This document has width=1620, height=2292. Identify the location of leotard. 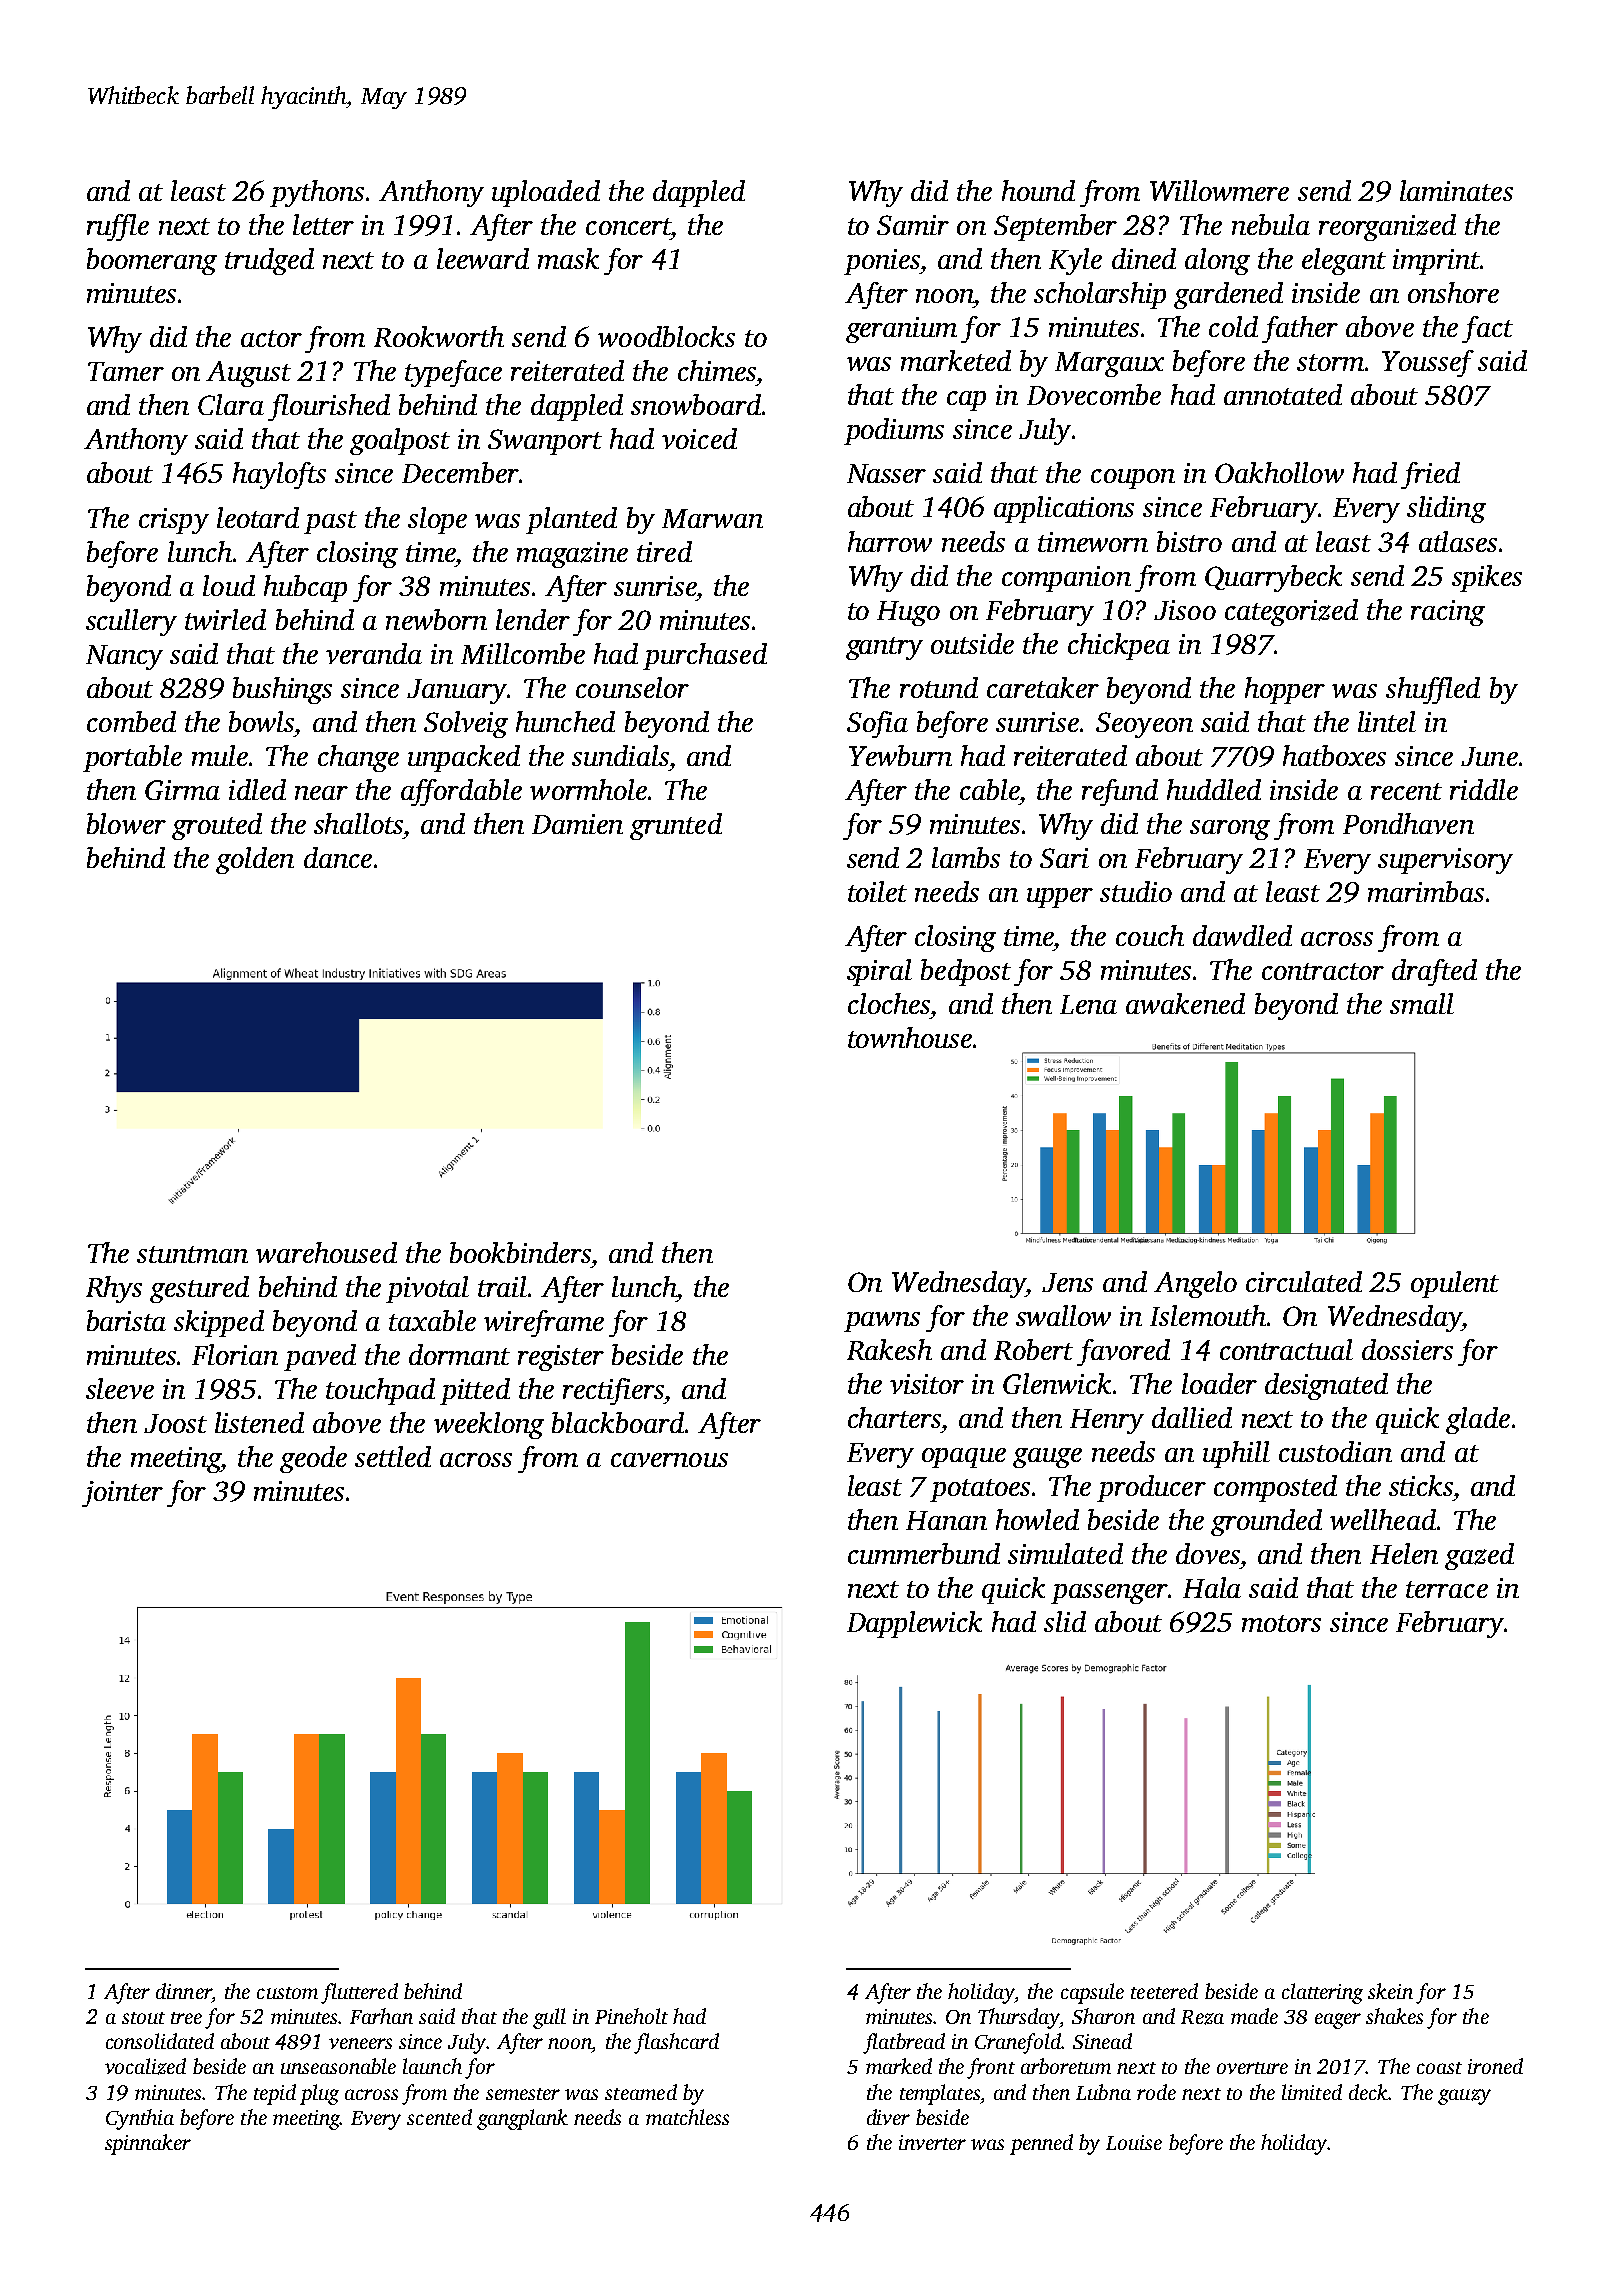
(258, 517).
